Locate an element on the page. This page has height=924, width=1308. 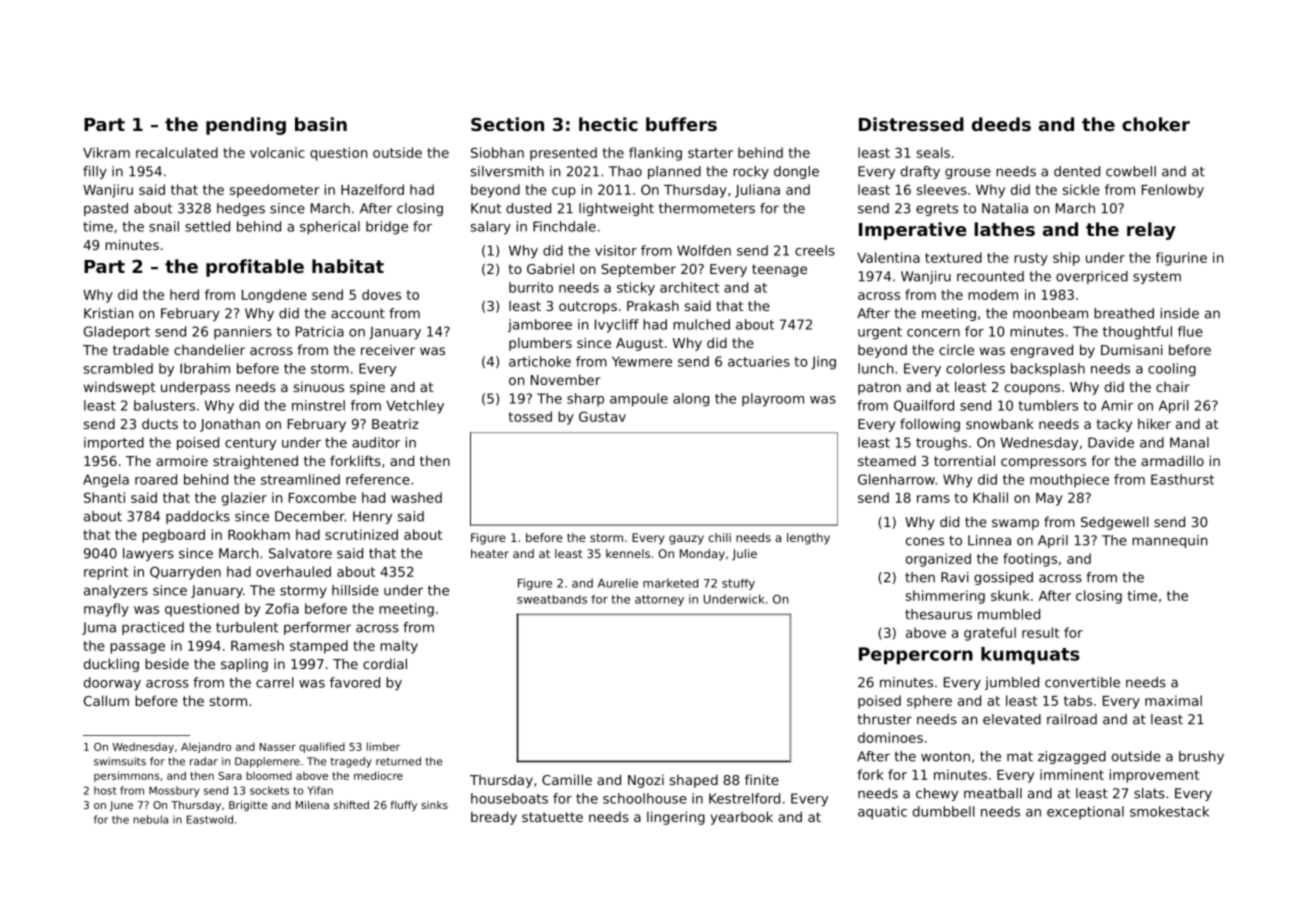
Eastwold is located at coordinates (210, 819).
